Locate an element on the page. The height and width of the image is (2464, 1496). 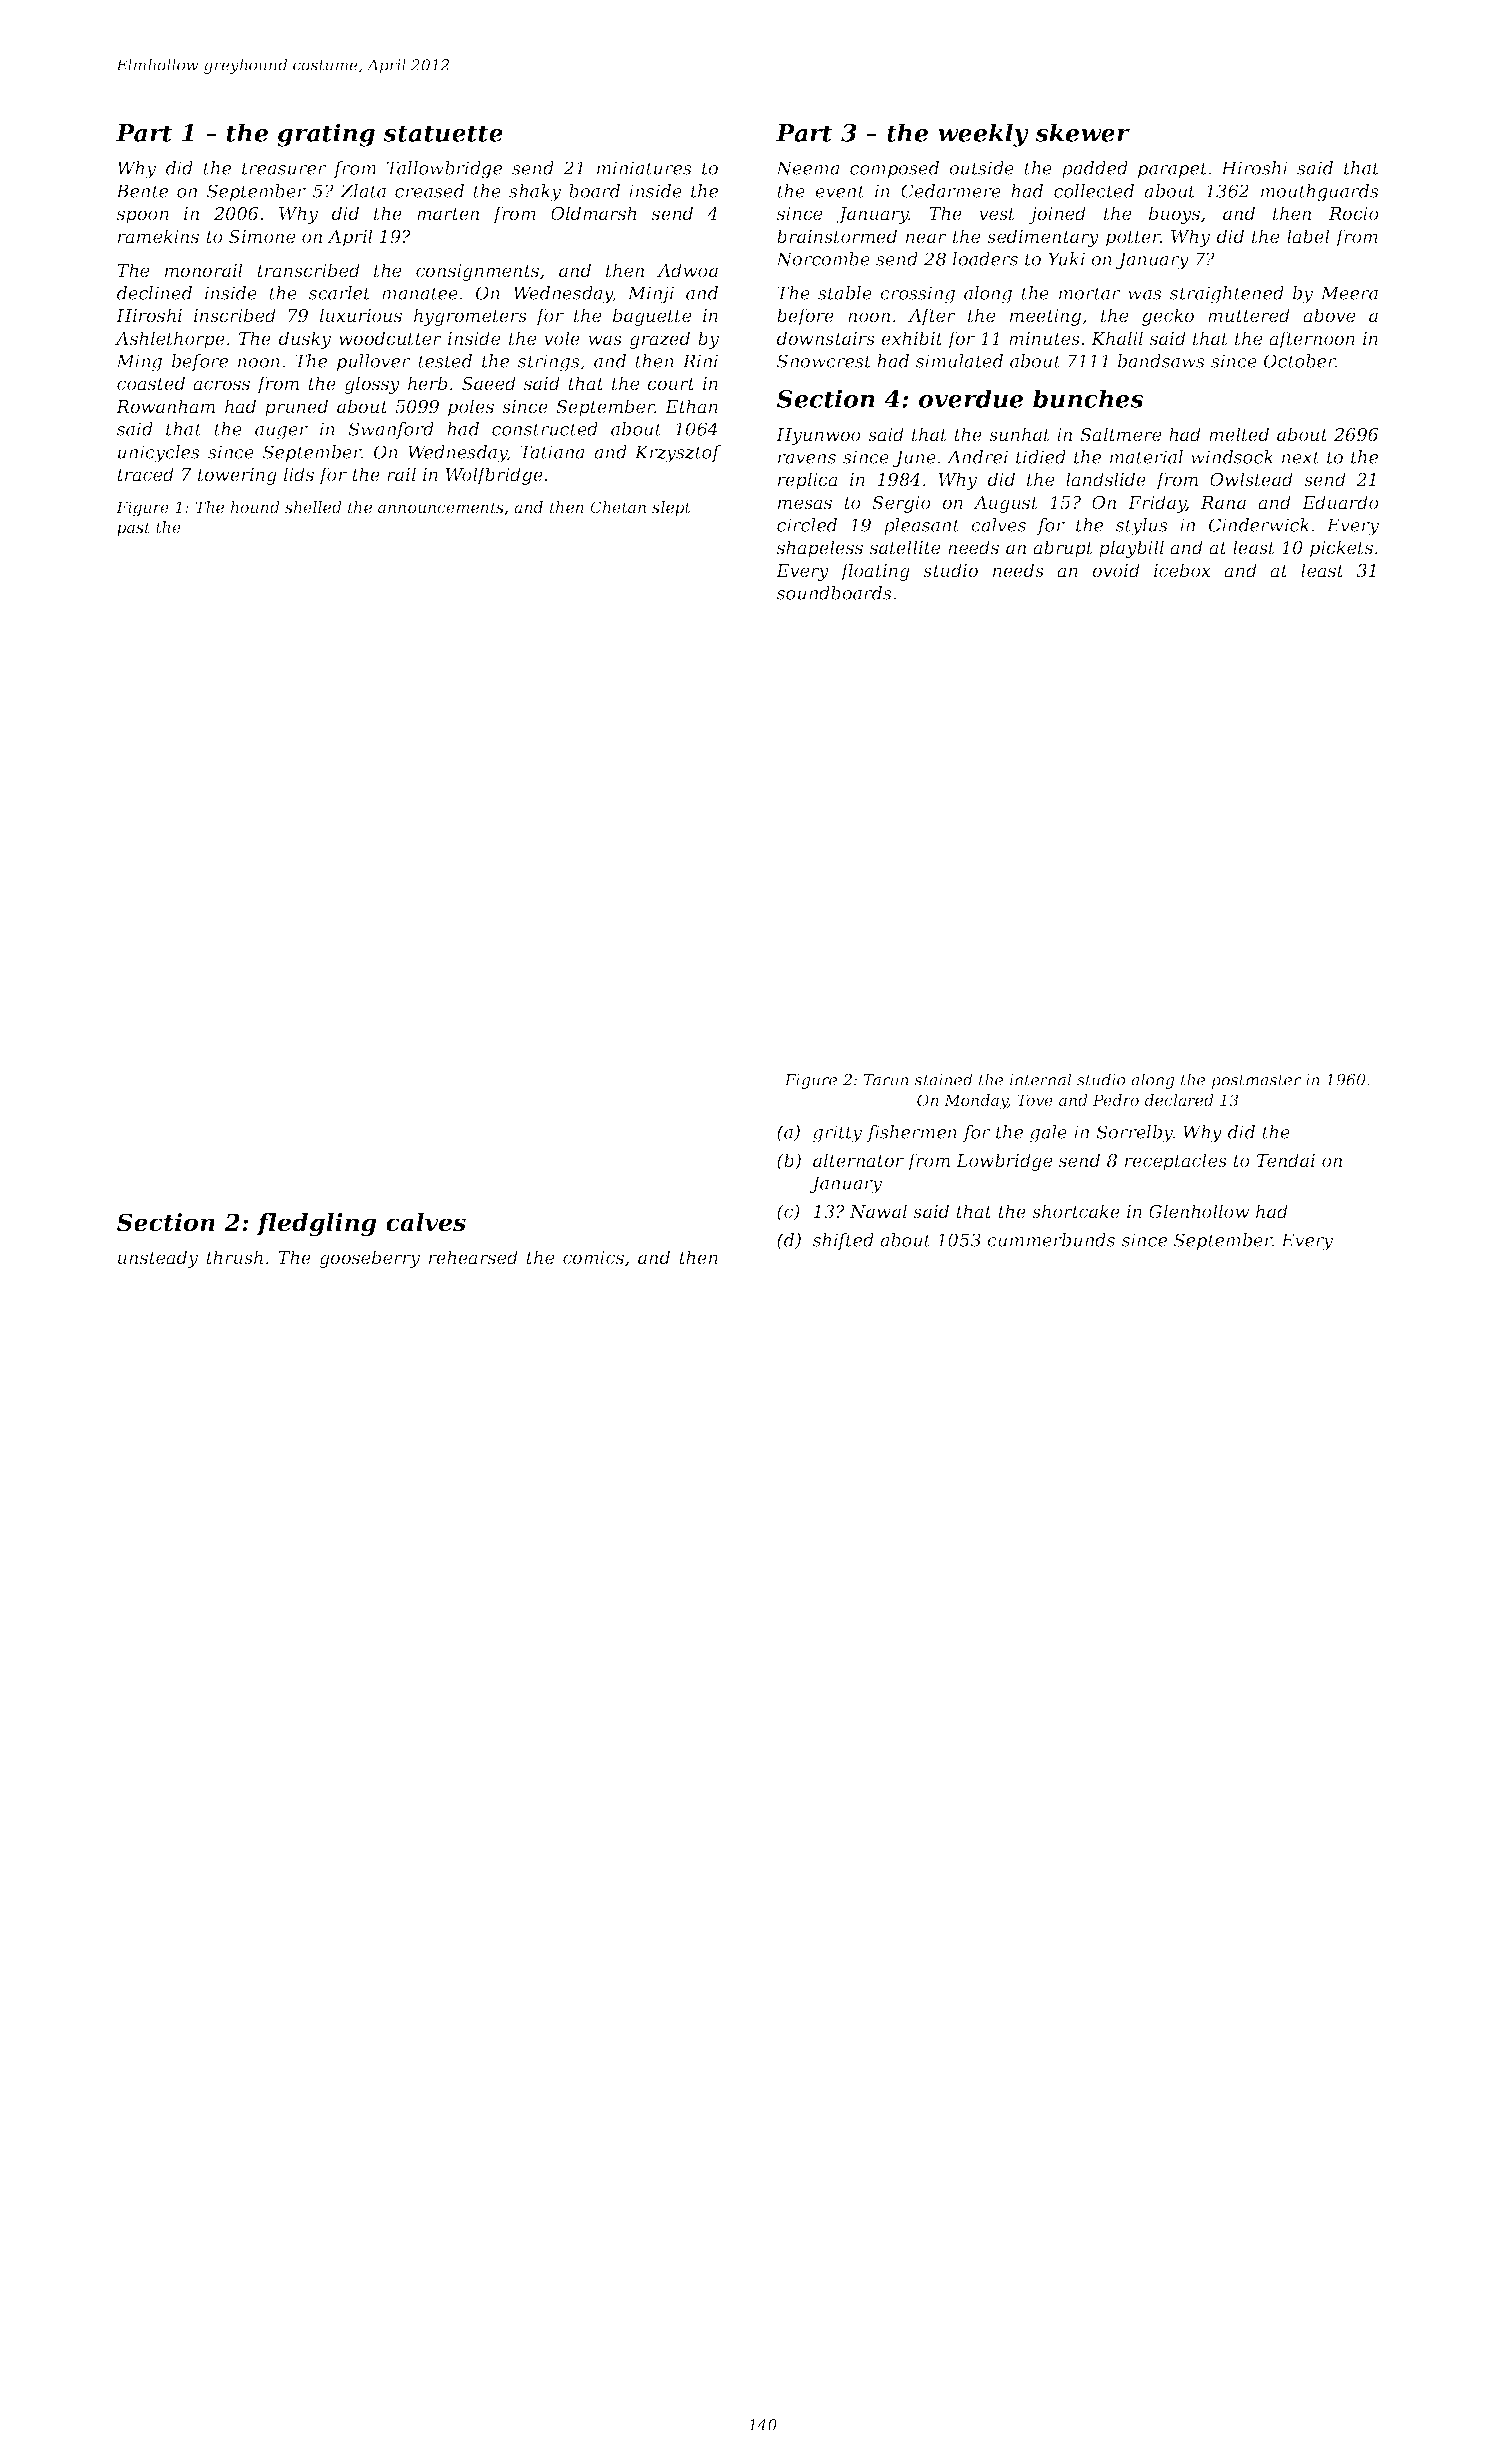
shapeless is located at coordinates (819, 549).
